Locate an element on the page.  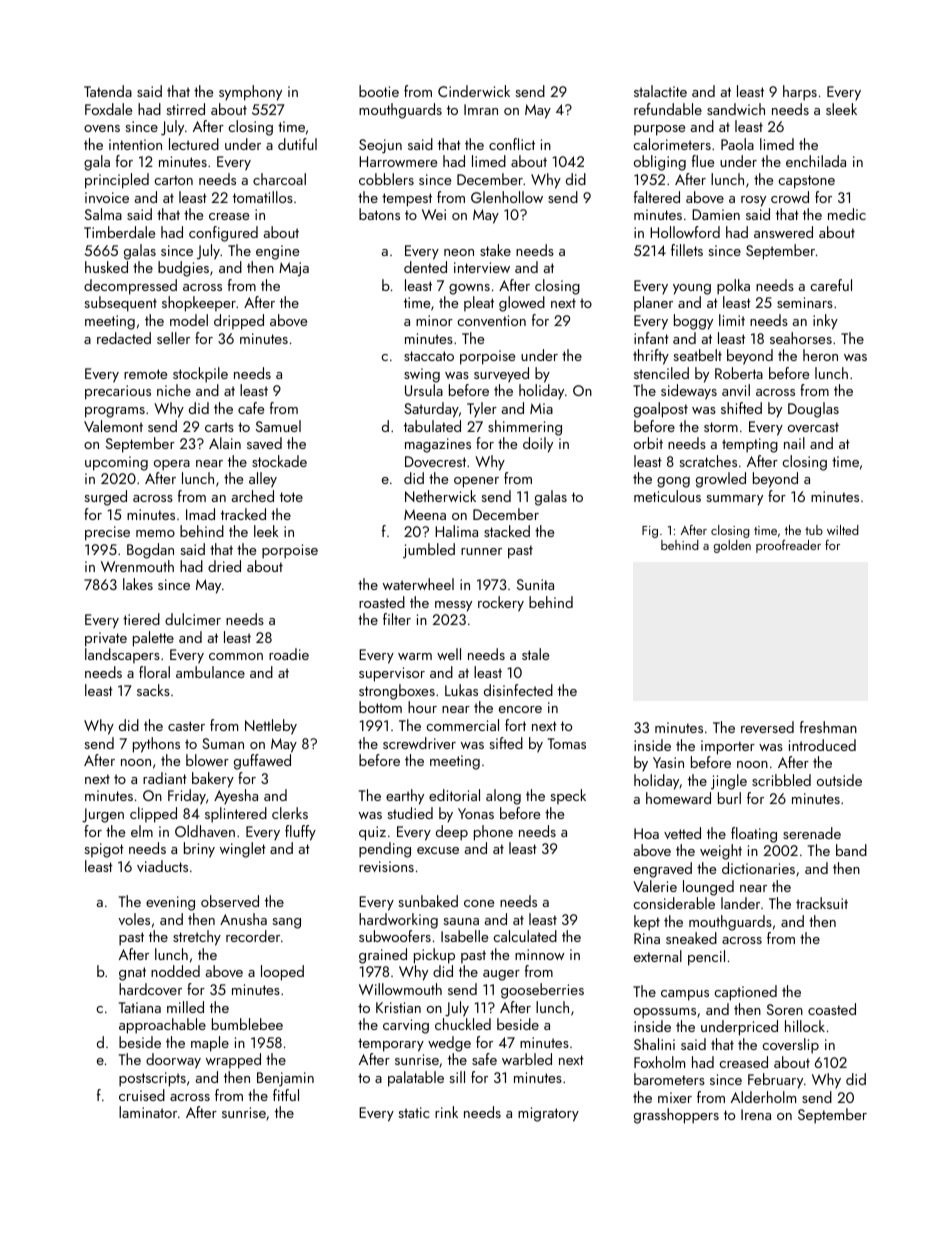
laminator is located at coordinates (148, 1112).
